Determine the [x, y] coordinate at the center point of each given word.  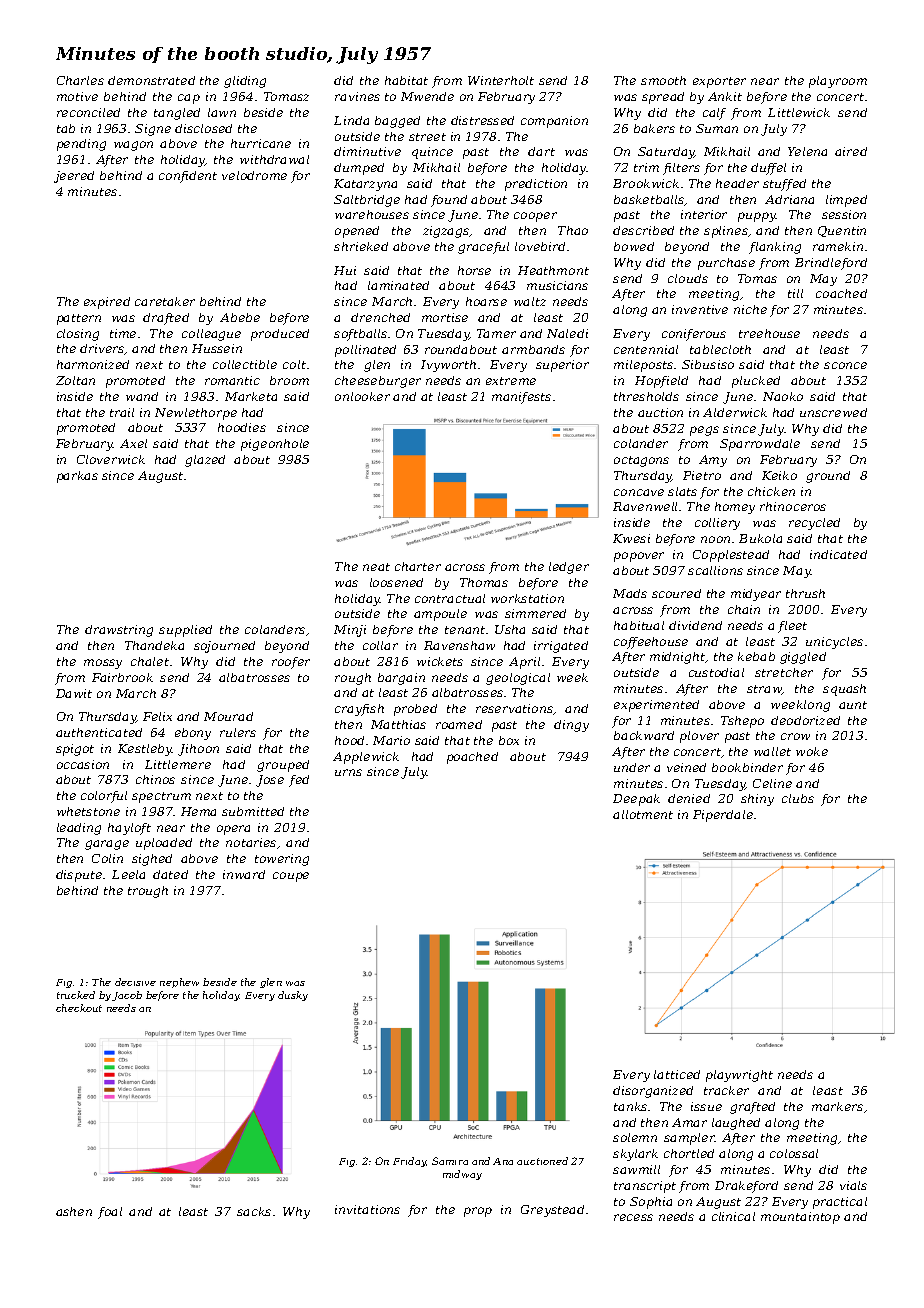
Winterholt [501, 80]
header [737, 183]
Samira [450, 1161]
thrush [805, 593]
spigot [75, 750]
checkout [79, 1008]
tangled [177, 114]
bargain [401, 679]
